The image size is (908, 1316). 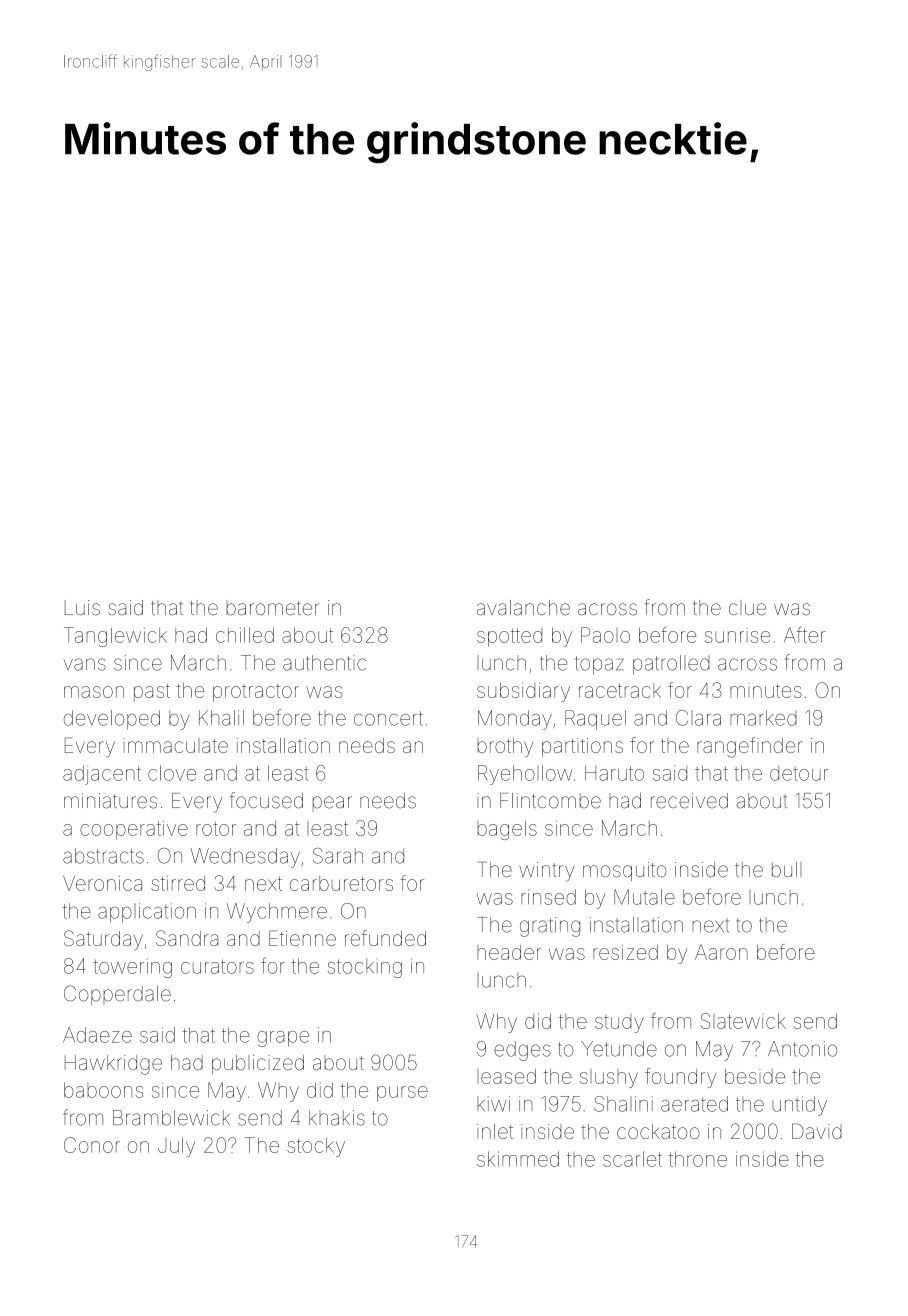 What do you see at coordinates (176, 1147) in the screenshot?
I see `July` at bounding box center [176, 1147].
